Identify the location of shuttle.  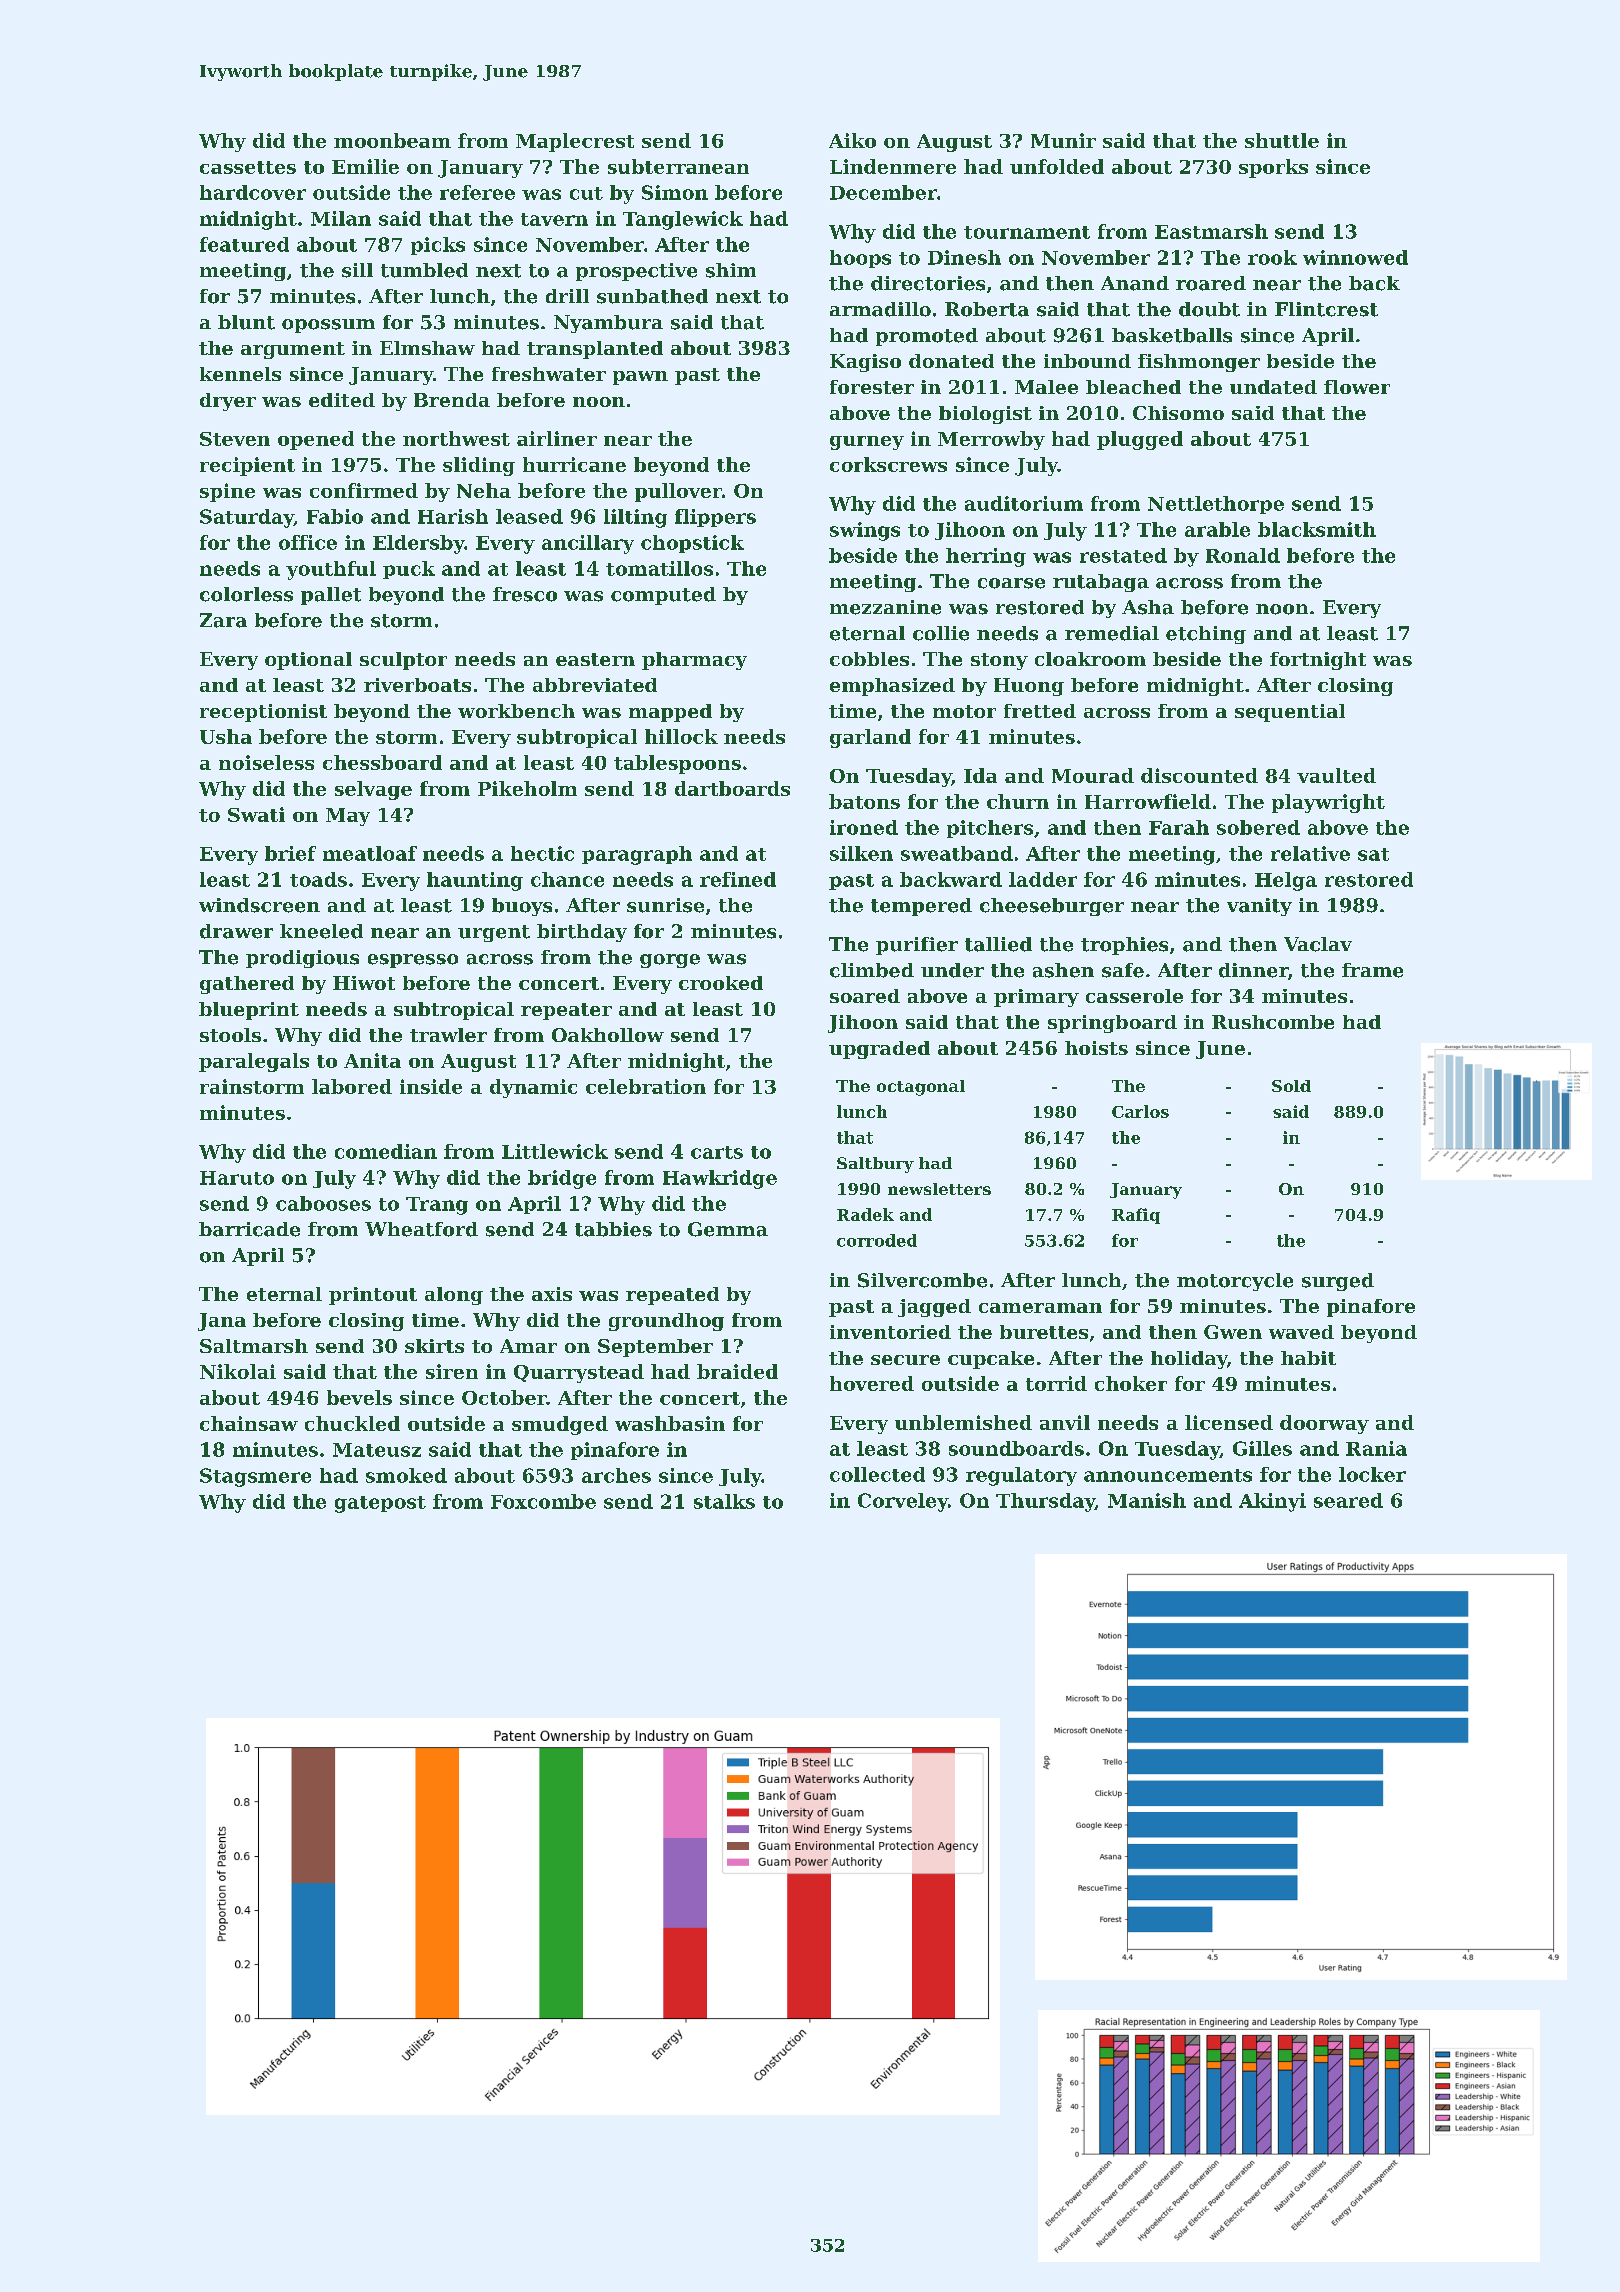
(1282, 140).
